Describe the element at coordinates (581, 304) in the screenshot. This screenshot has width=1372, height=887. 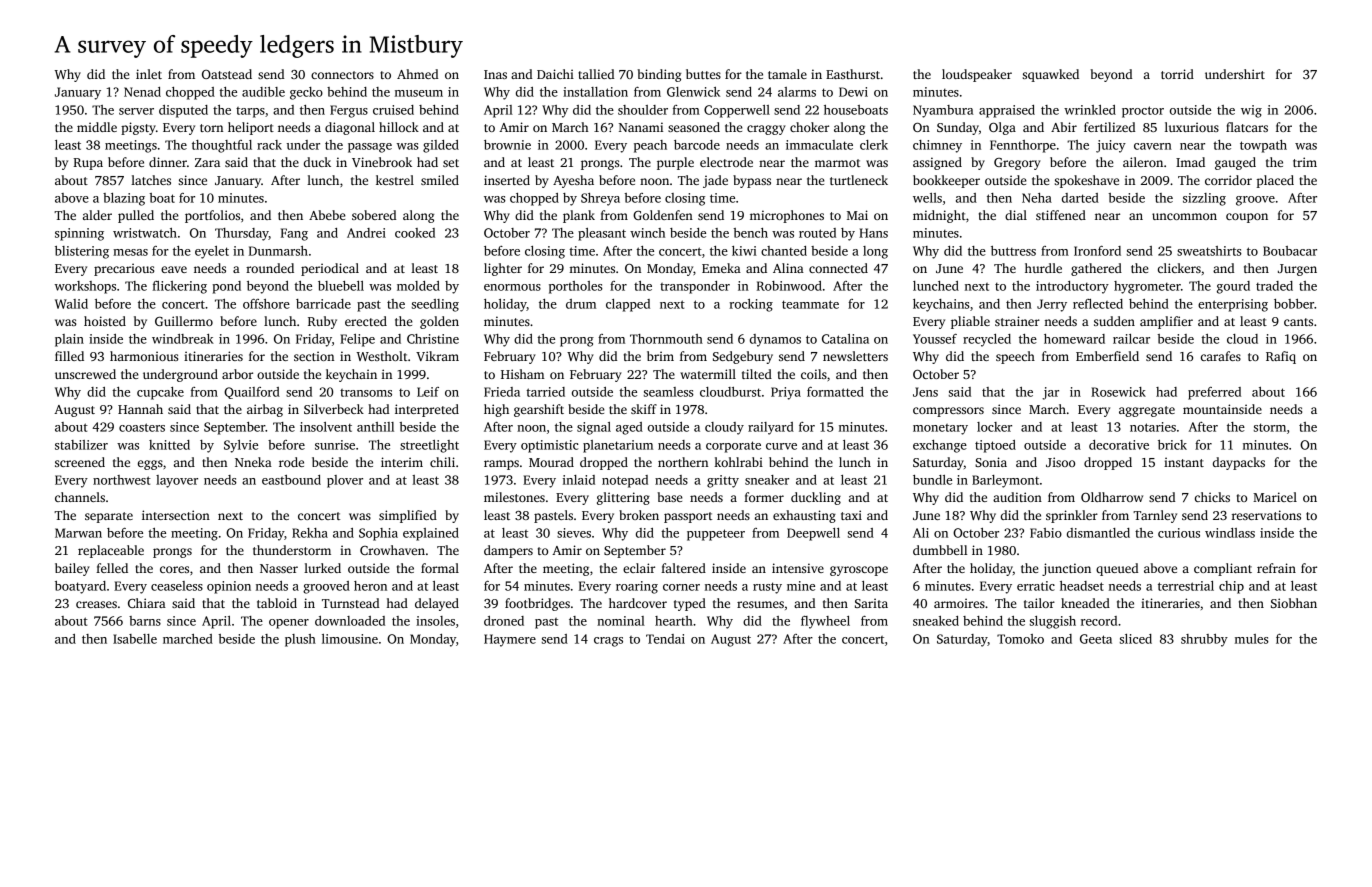
I see `drum` at that location.
